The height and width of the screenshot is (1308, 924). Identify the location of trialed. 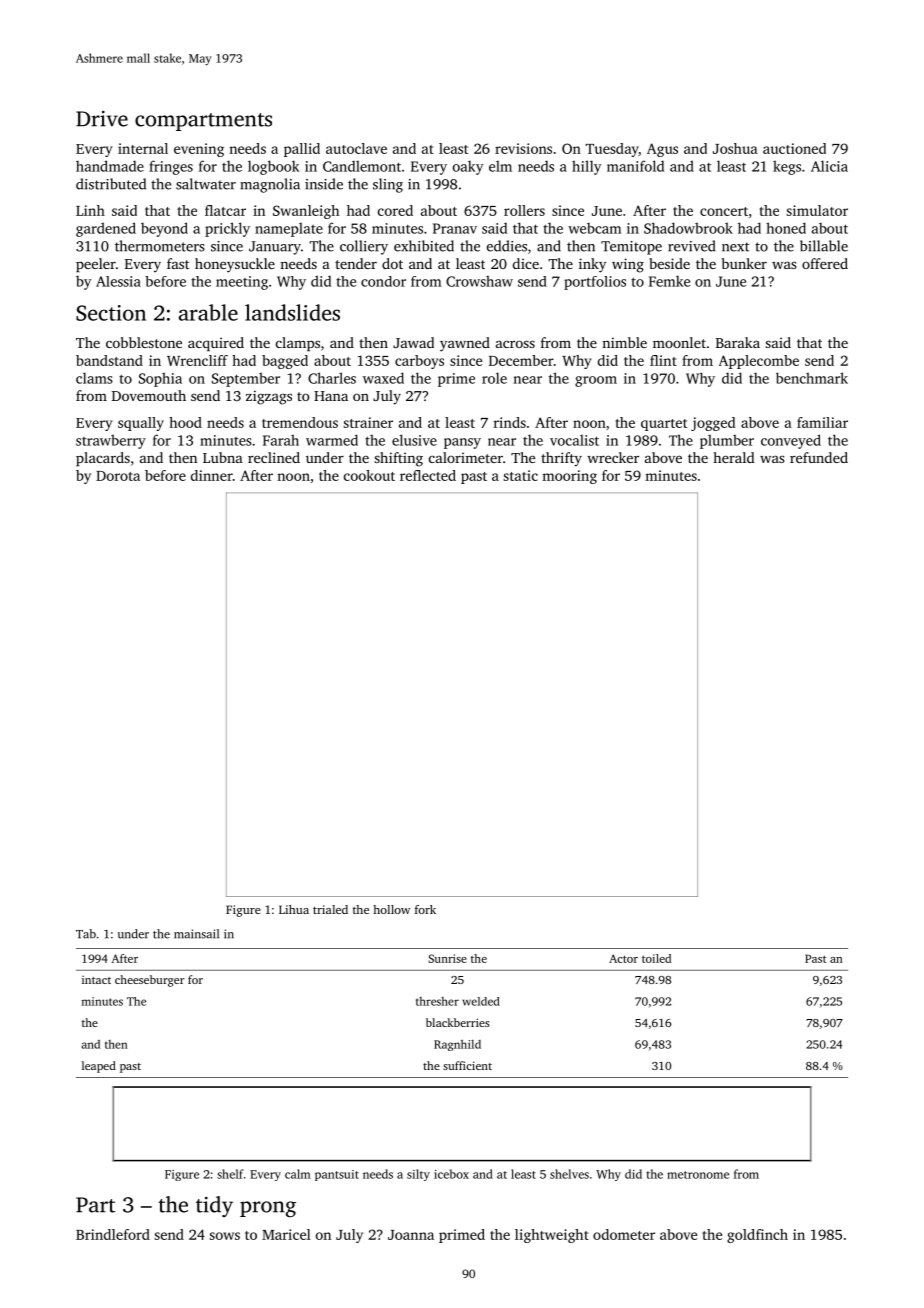
(330, 909).
